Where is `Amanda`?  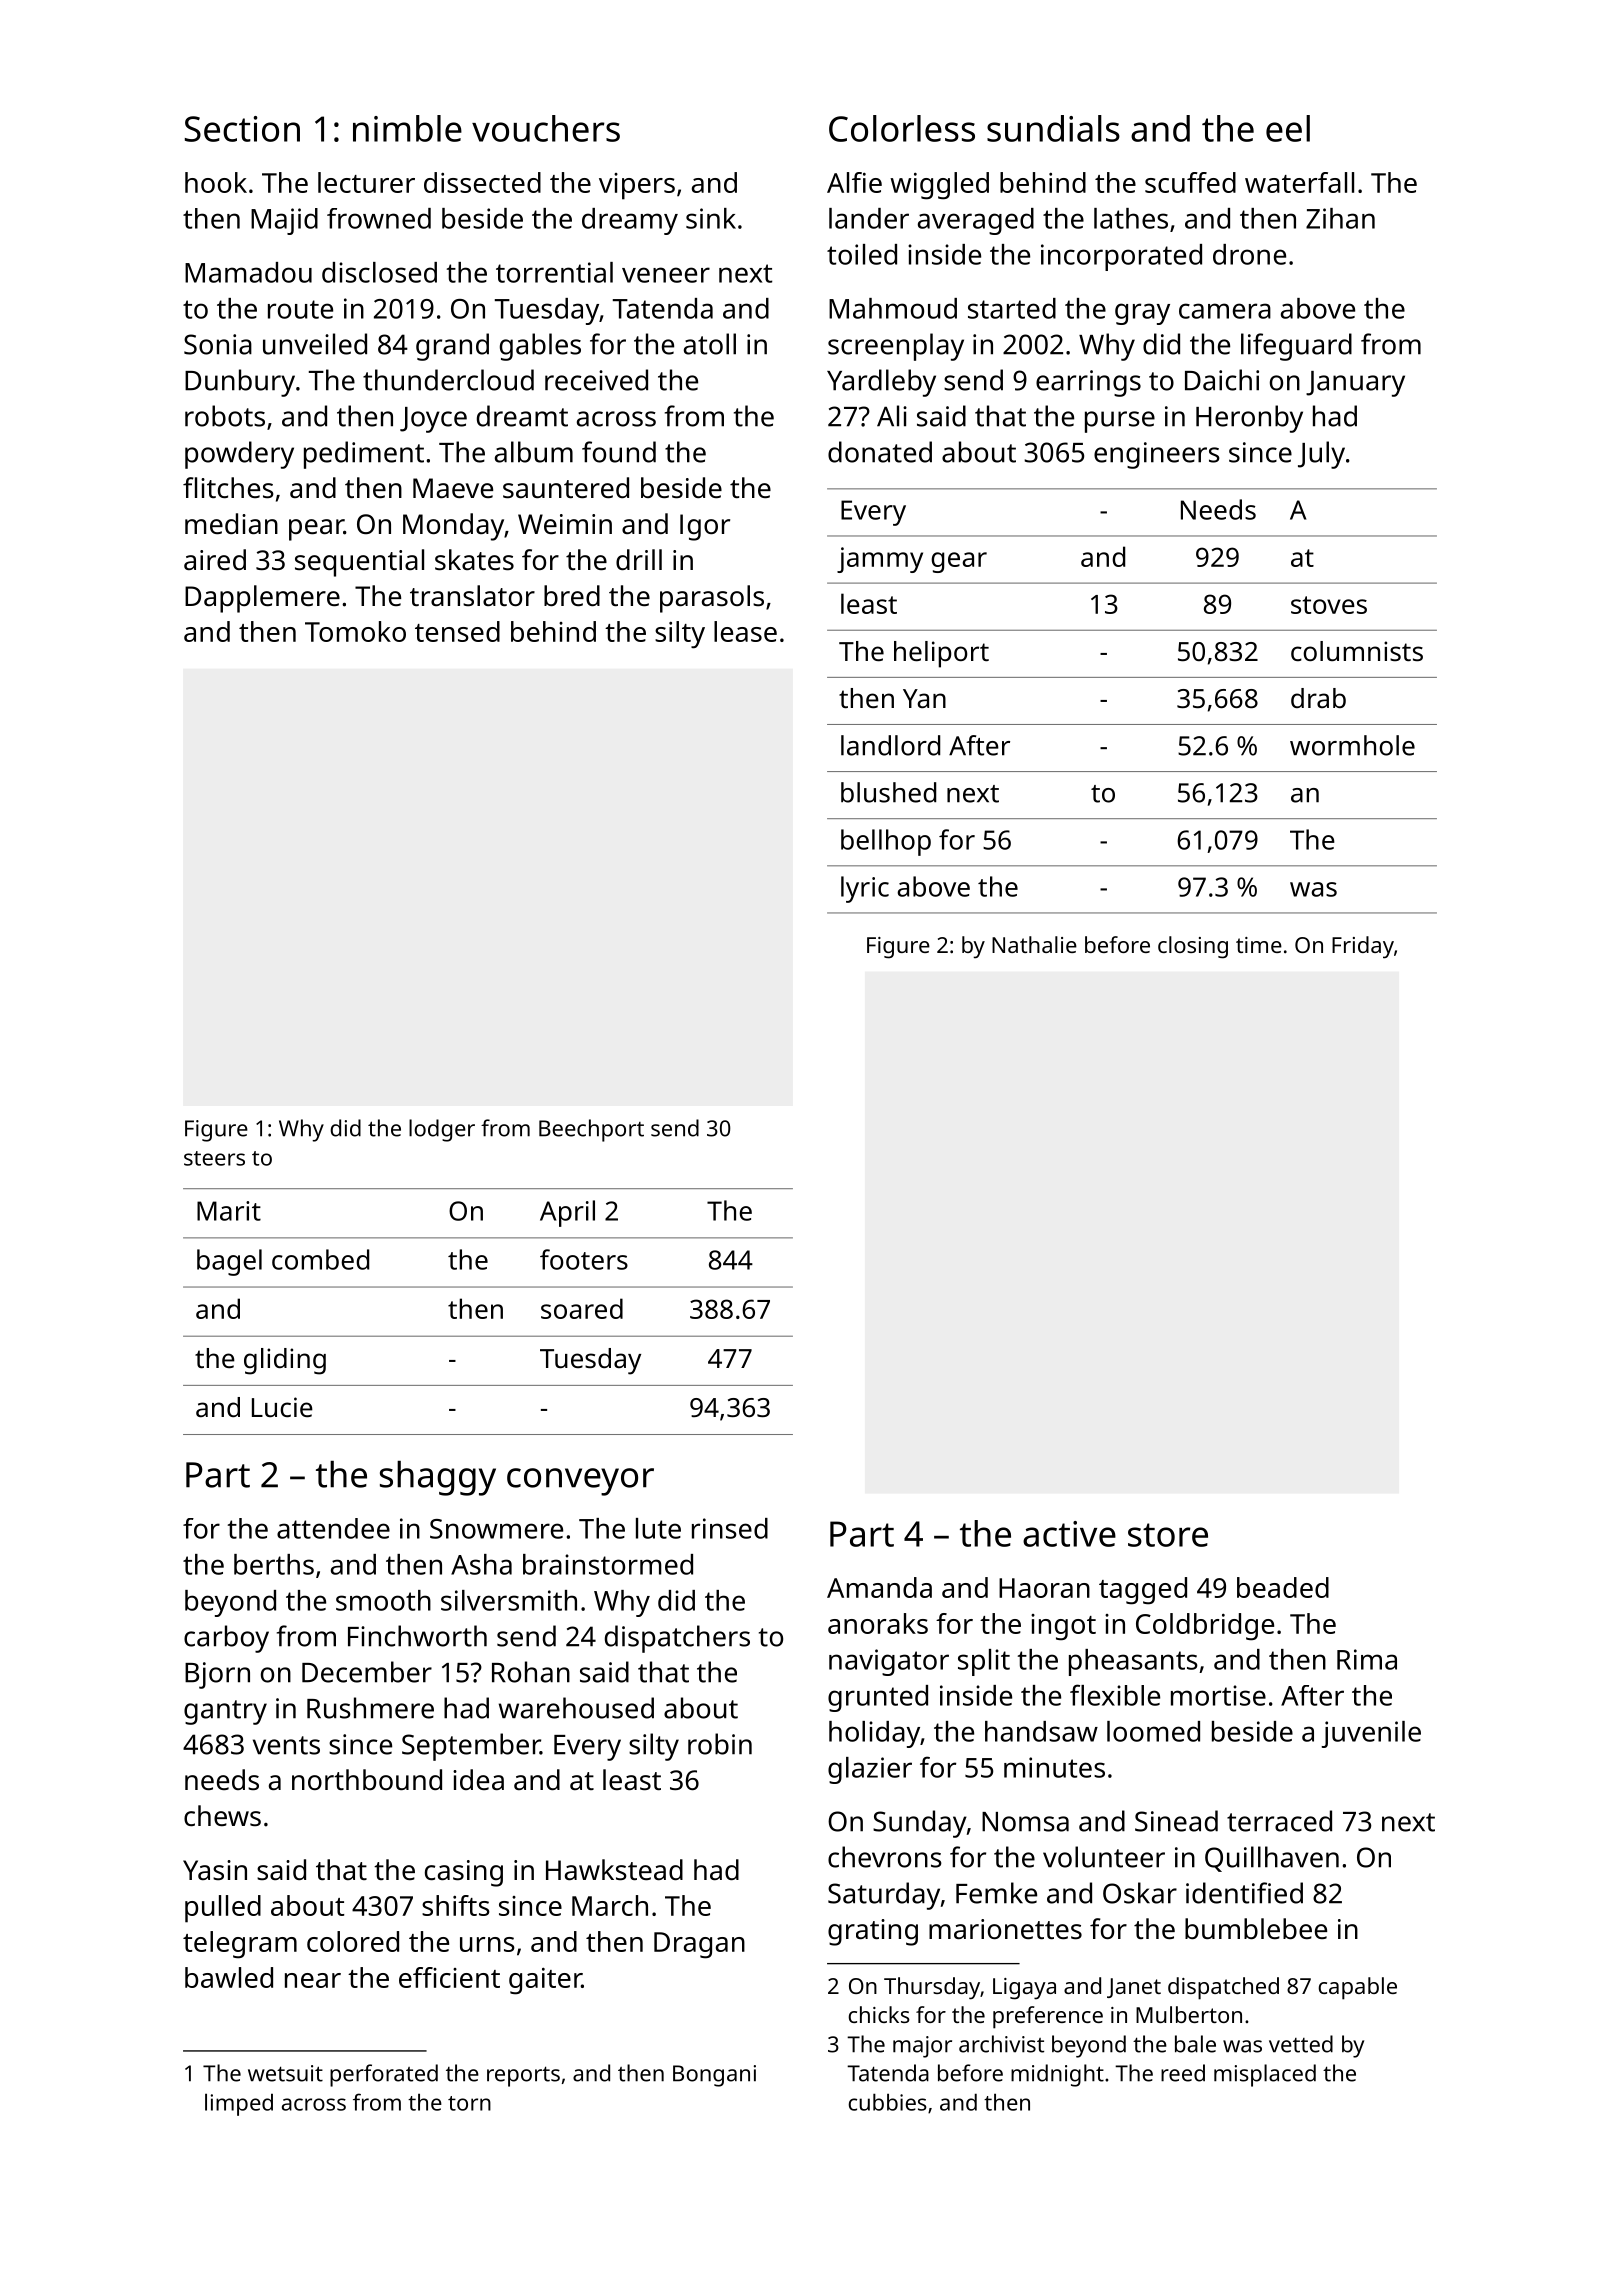
Amanda is located at coordinates (879, 1587).
